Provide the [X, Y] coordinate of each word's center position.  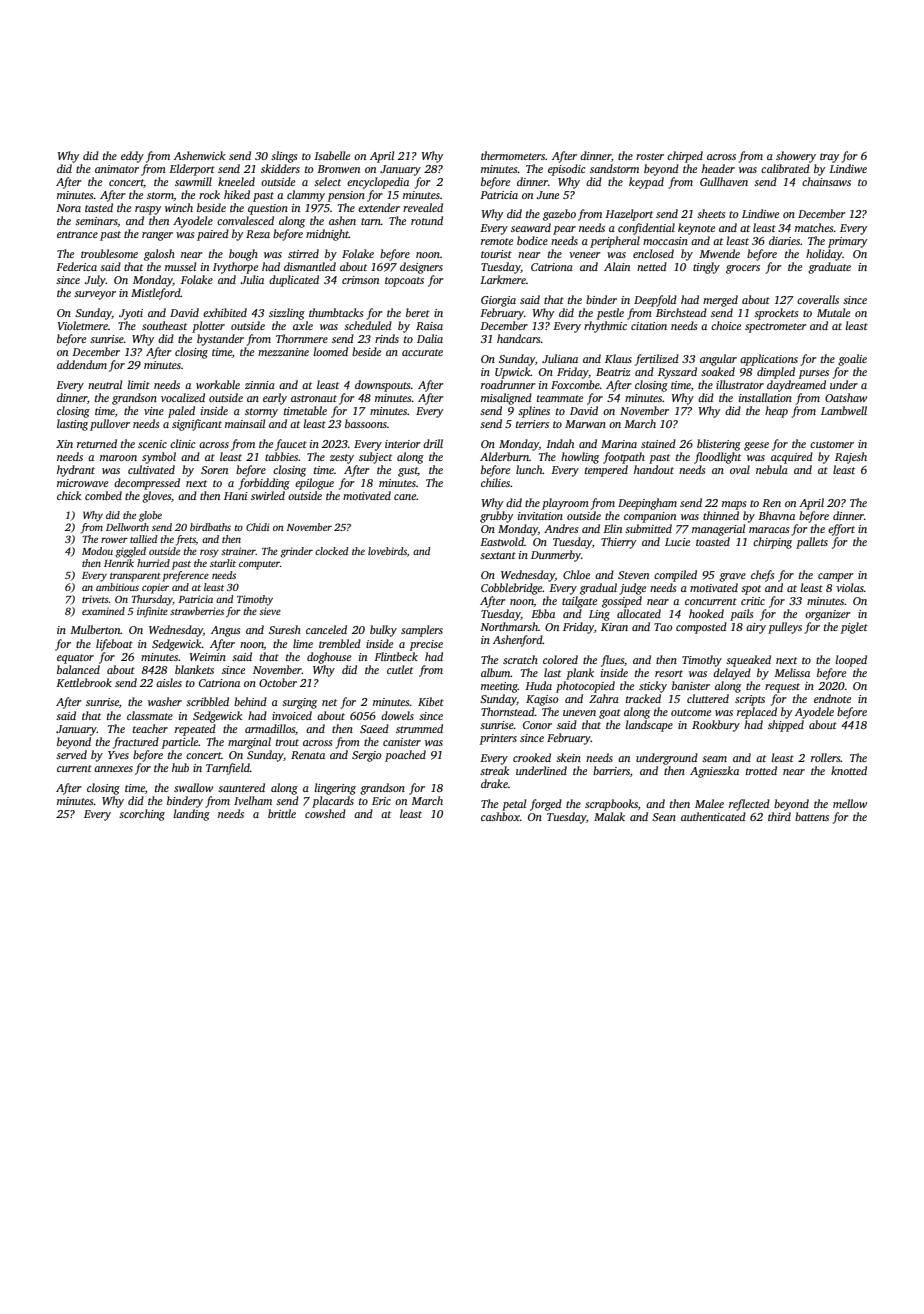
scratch [520, 659]
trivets [95, 599]
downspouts [382, 386]
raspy [148, 210]
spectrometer [776, 328]
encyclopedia [378, 183]
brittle [282, 813]
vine [154, 411]
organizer [828, 615]
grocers [743, 269]
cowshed [325, 813]
